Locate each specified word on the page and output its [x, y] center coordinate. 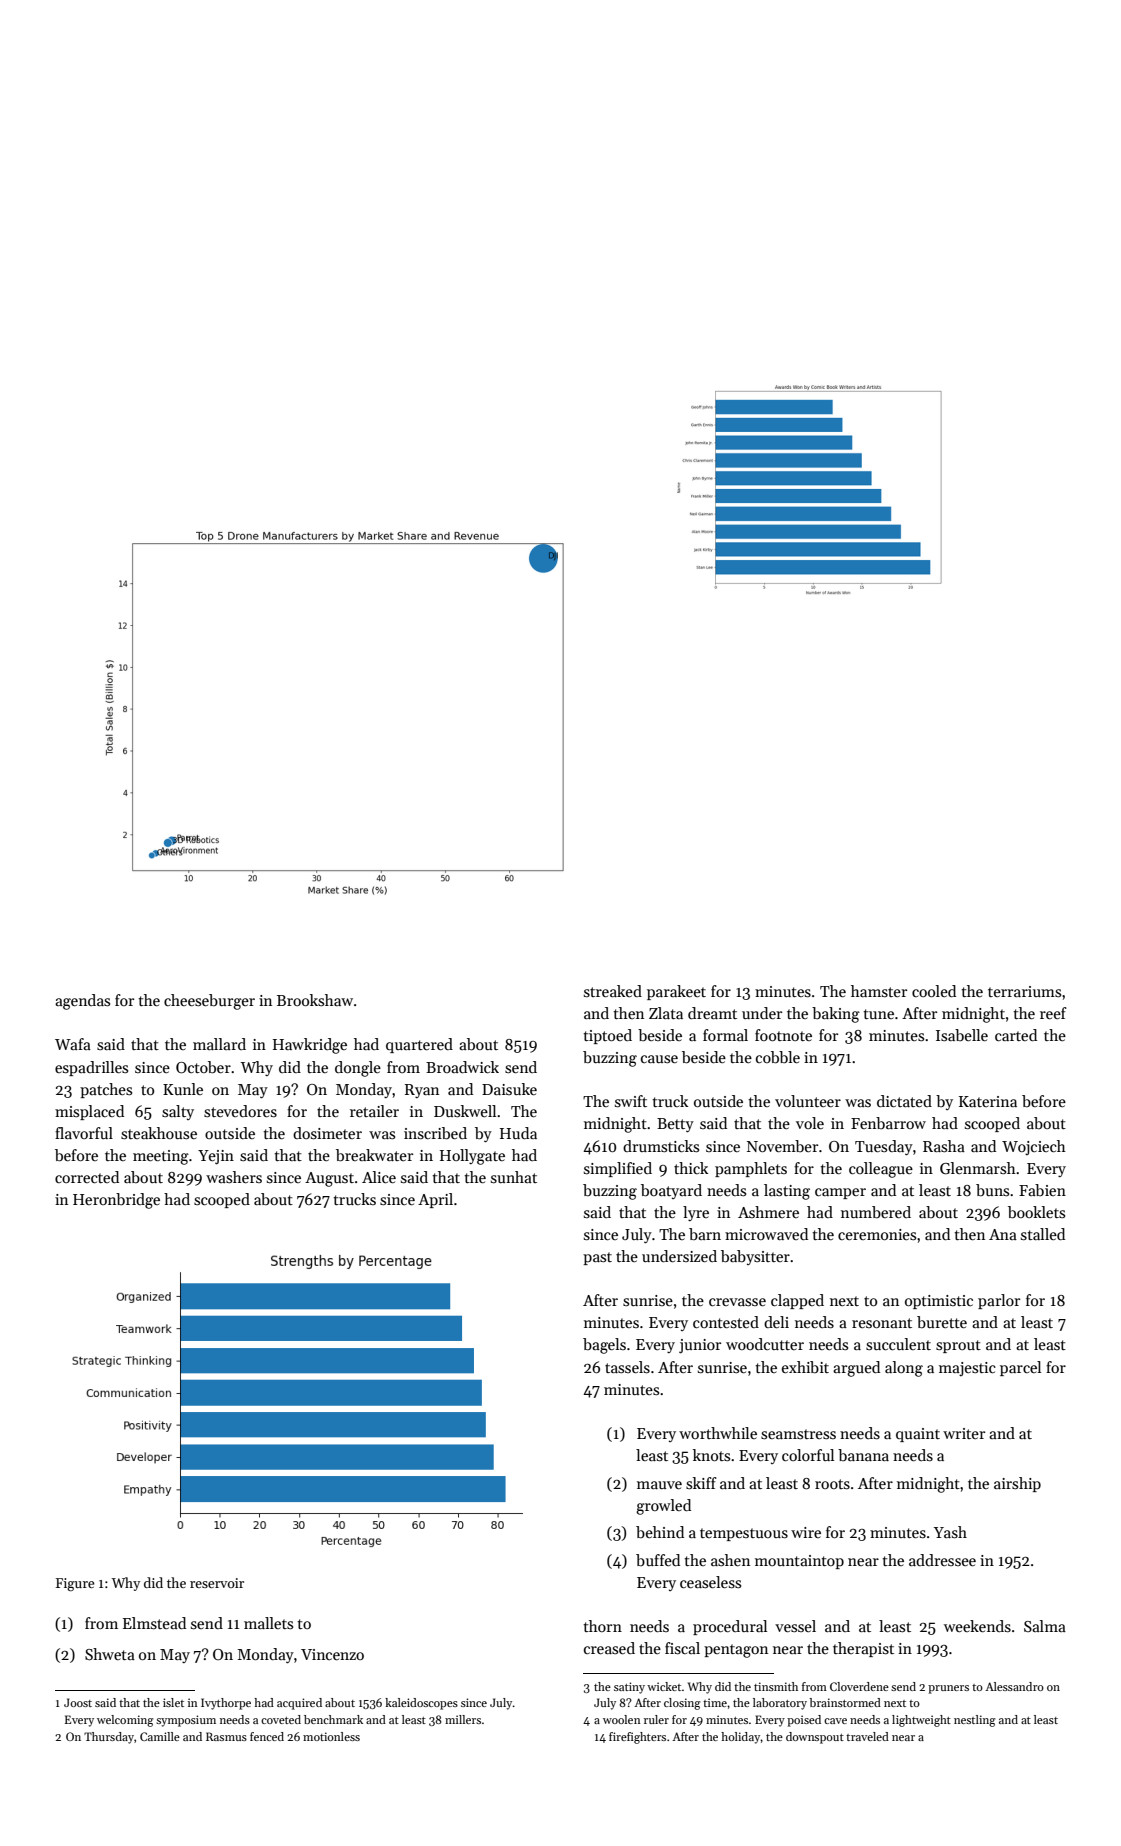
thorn [602, 1626]
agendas [82, 1002]
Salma [1045, 1626]
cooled [934, 991]
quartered [419, 1045]
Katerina [988, 1101]
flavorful [84, 1133]
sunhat [514, 1177]
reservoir [217, 1583]
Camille [160, 1736]
